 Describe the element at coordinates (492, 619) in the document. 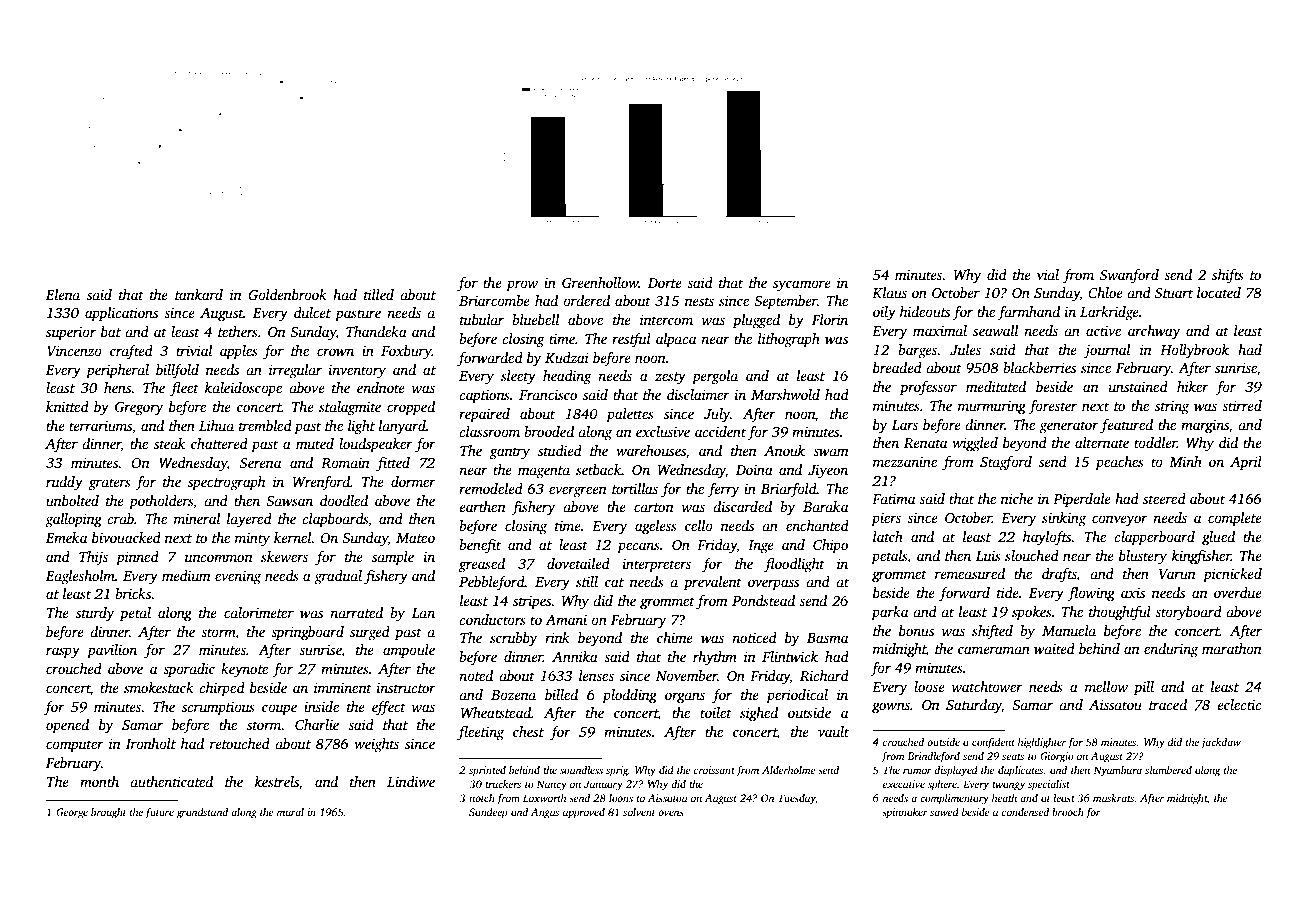

I see `conductors` at that location.
